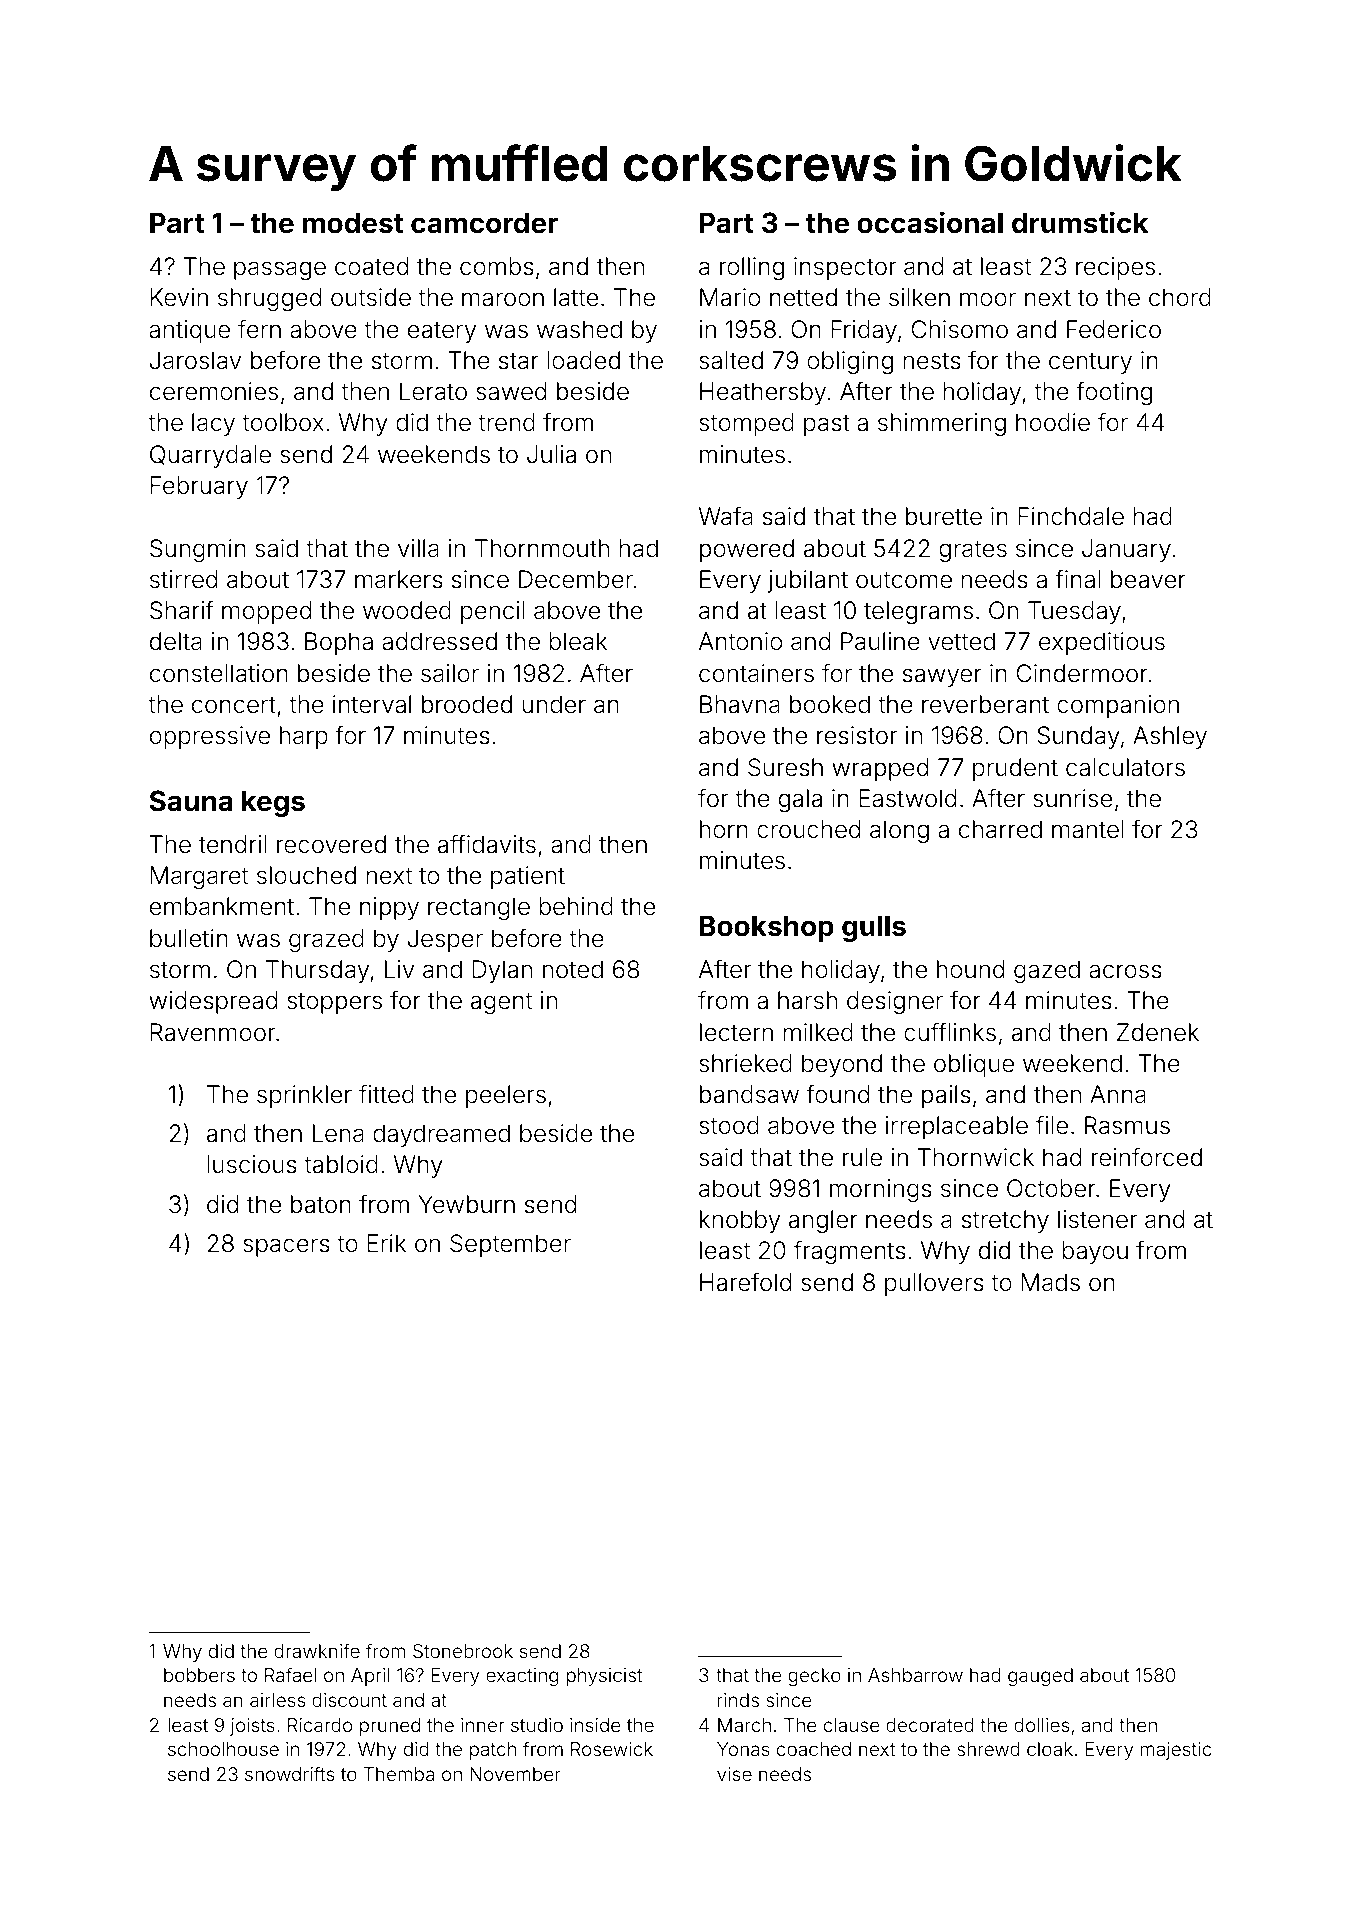  What do you see at coordinates (734, 1774) in the image?
I see `vise` at bounding box center [734, 1774].
